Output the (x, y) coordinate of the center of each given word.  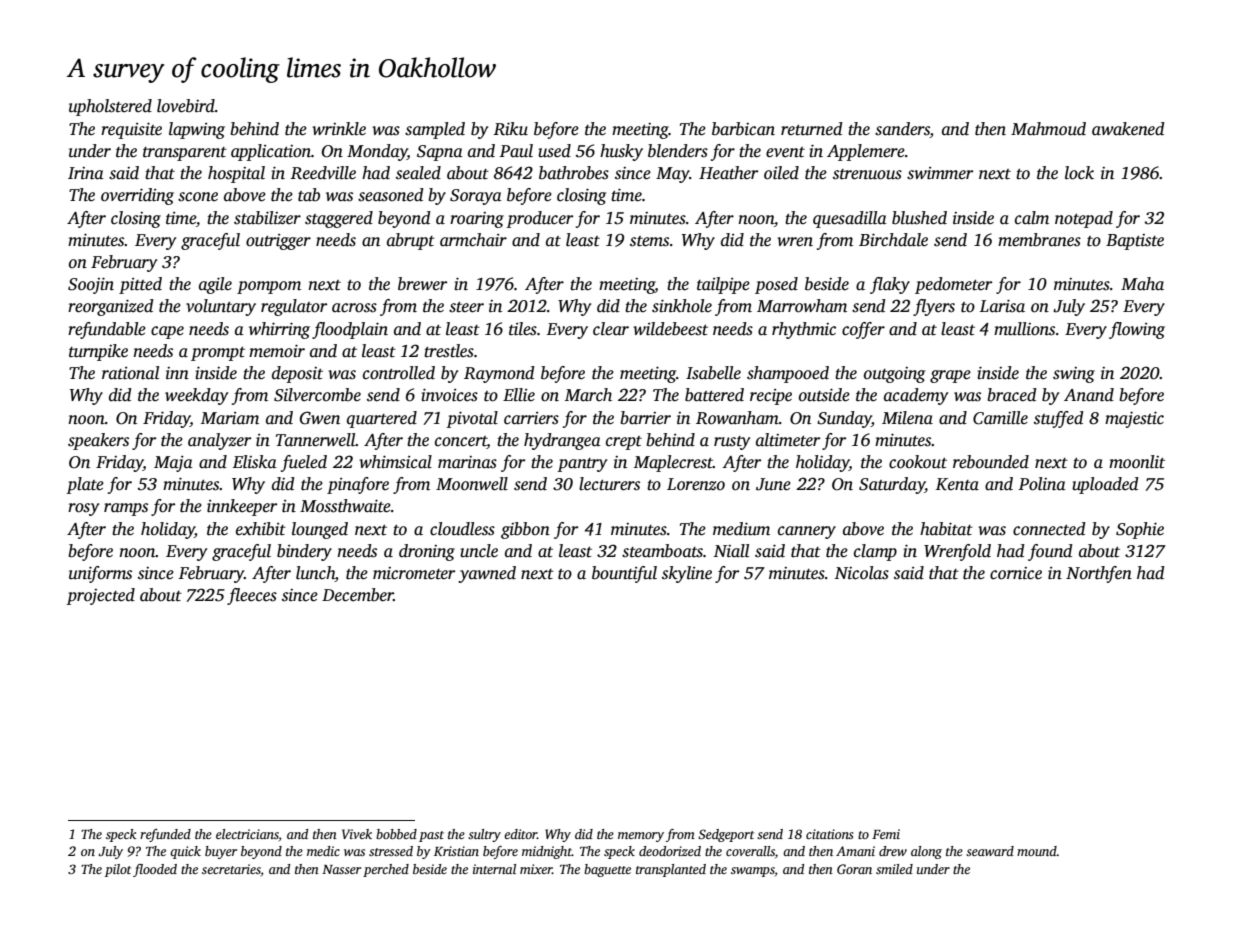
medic (323, 851)
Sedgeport (726, 835)
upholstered (110, 107)
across (354, 308)
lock (1079, 173)
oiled (781, 173)
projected (100, 596)
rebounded (991, 462)
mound (1037, 851)
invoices (449, 395)
